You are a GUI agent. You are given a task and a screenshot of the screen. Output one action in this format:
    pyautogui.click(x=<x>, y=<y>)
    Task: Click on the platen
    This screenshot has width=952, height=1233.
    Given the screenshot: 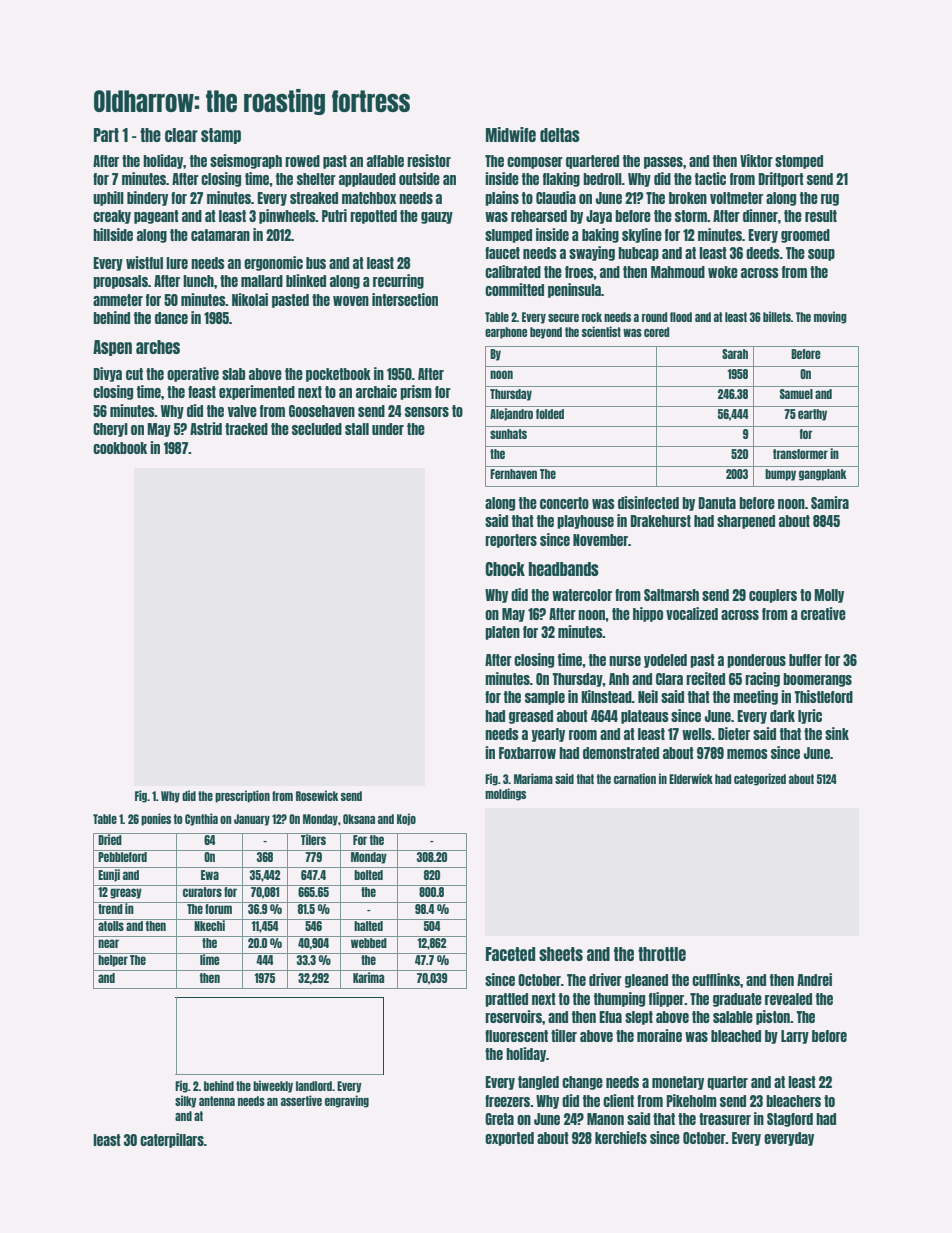 What is the action you would take?
    pyautogui.click(x=502, y=633)
